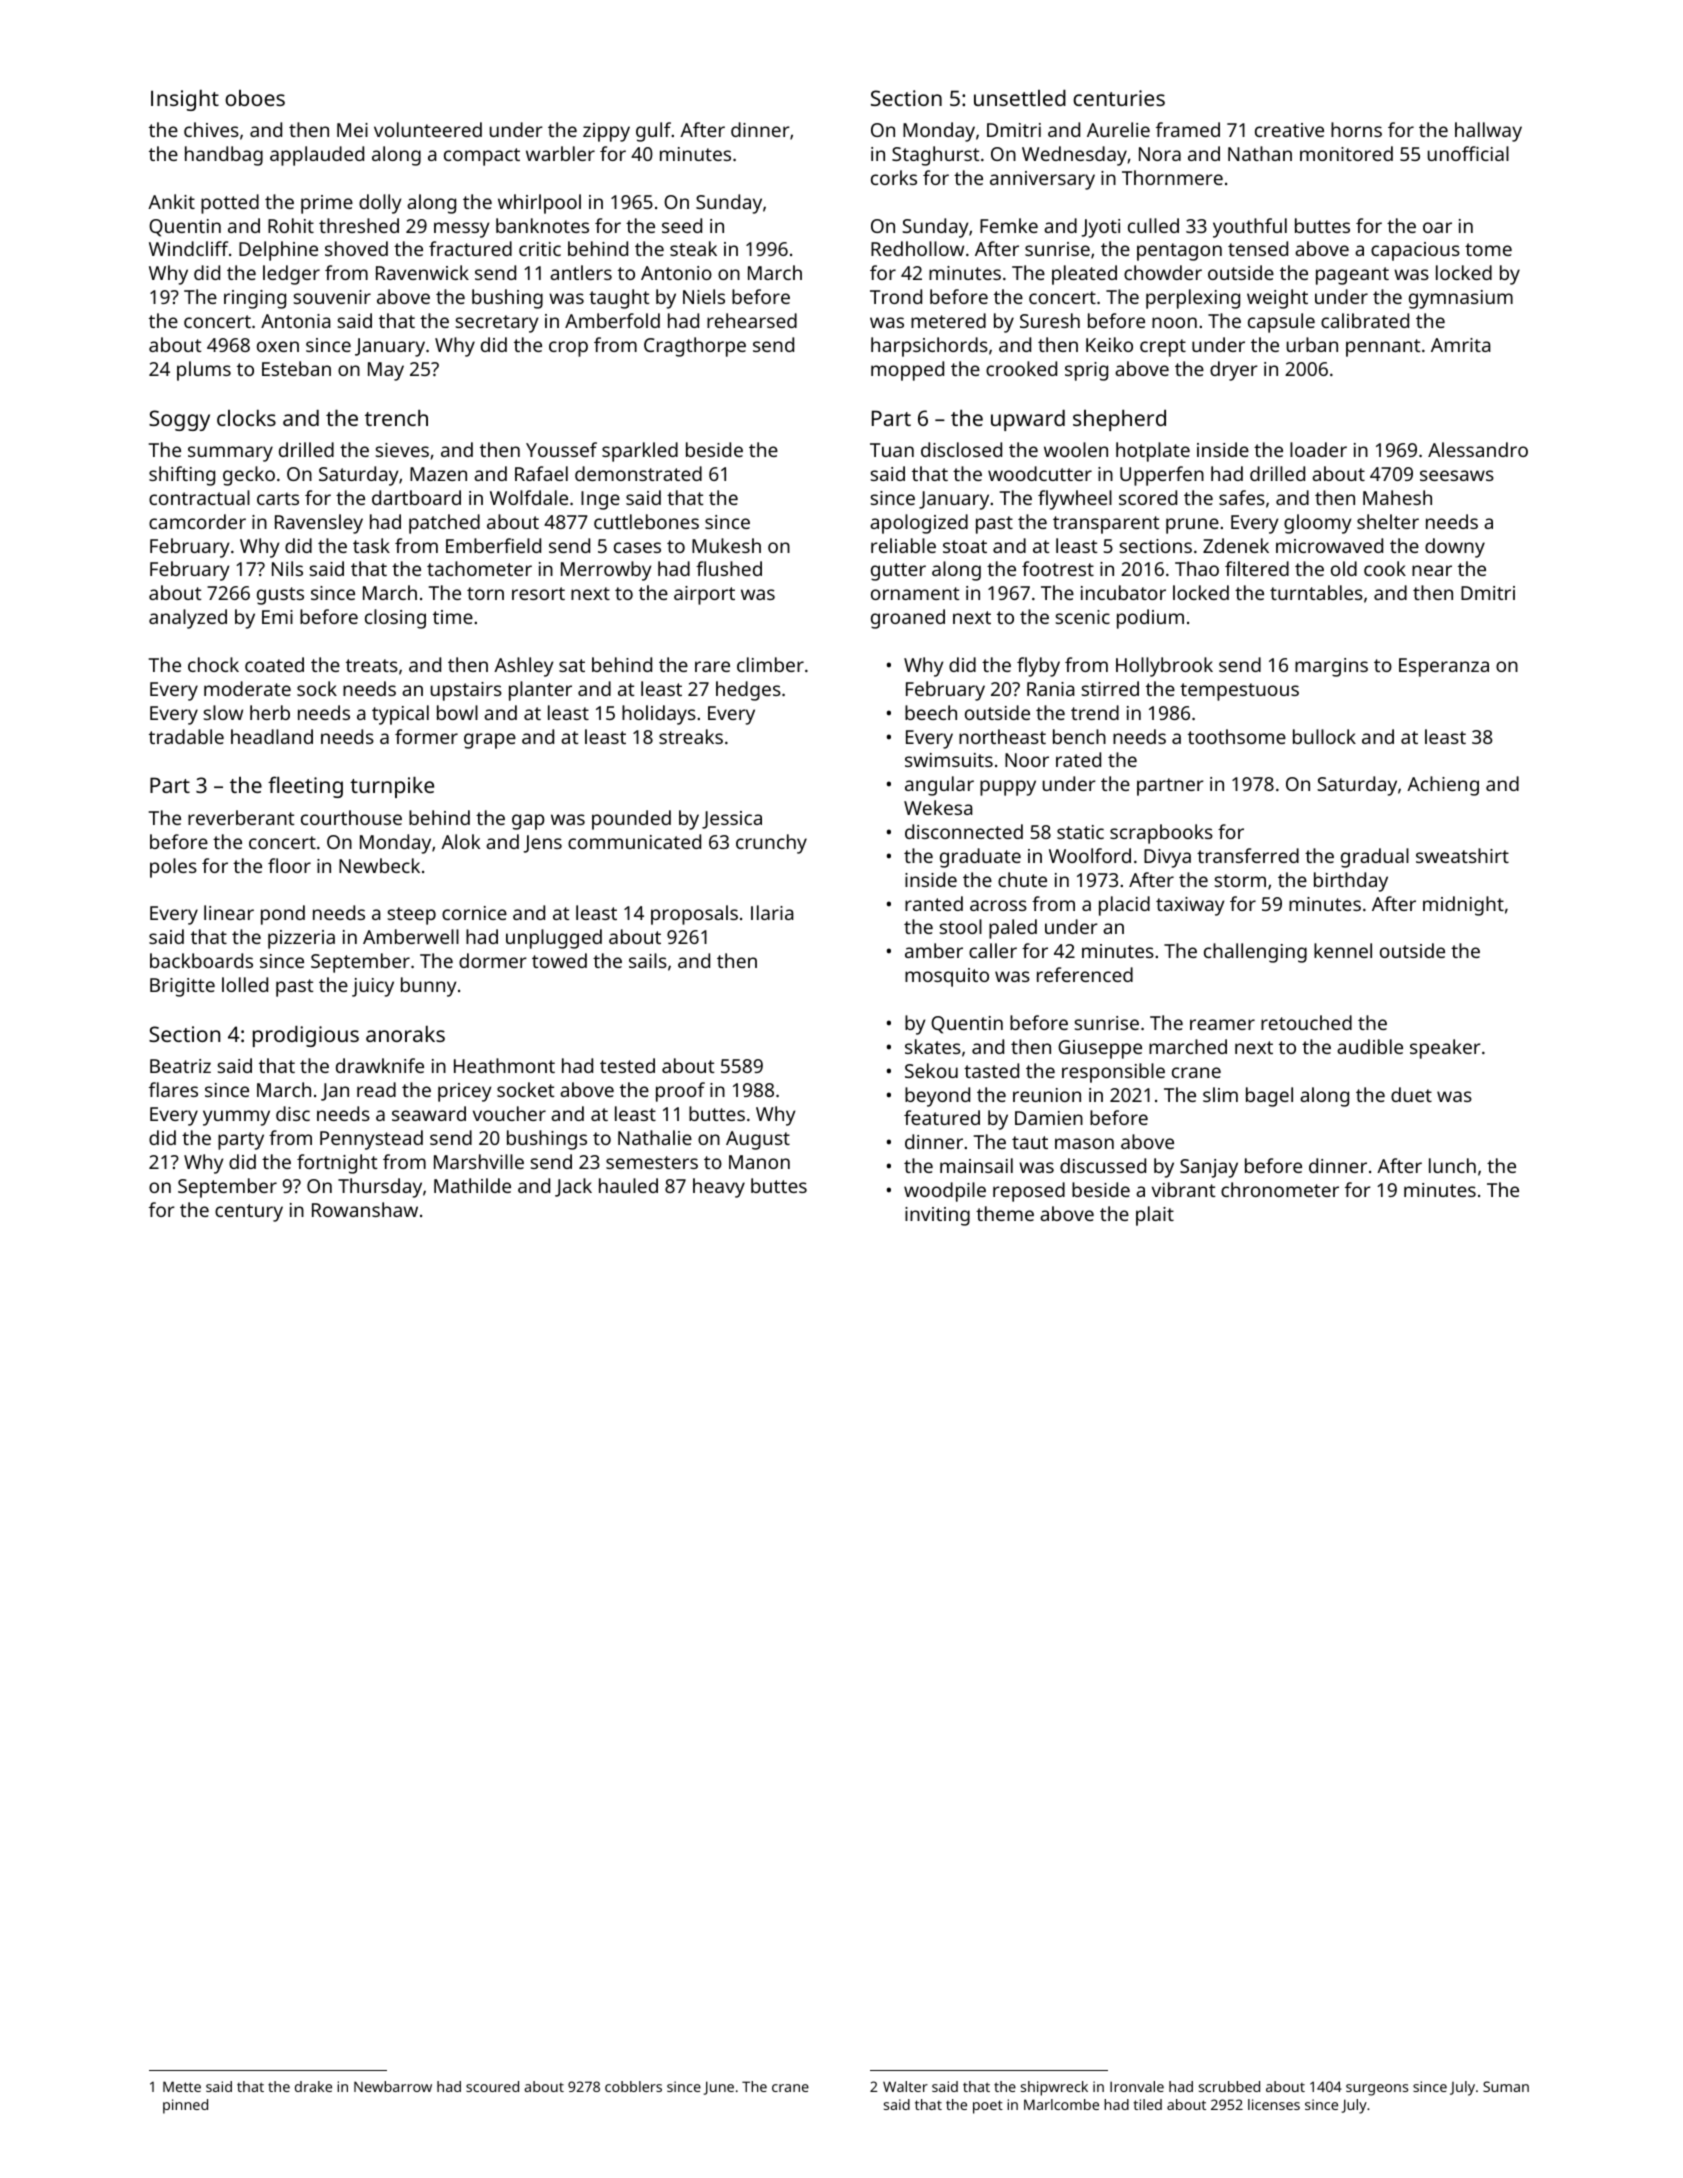  Describe the element at coordinates (365, 1209) in the page. I see `Rowanshaw` at that location.
